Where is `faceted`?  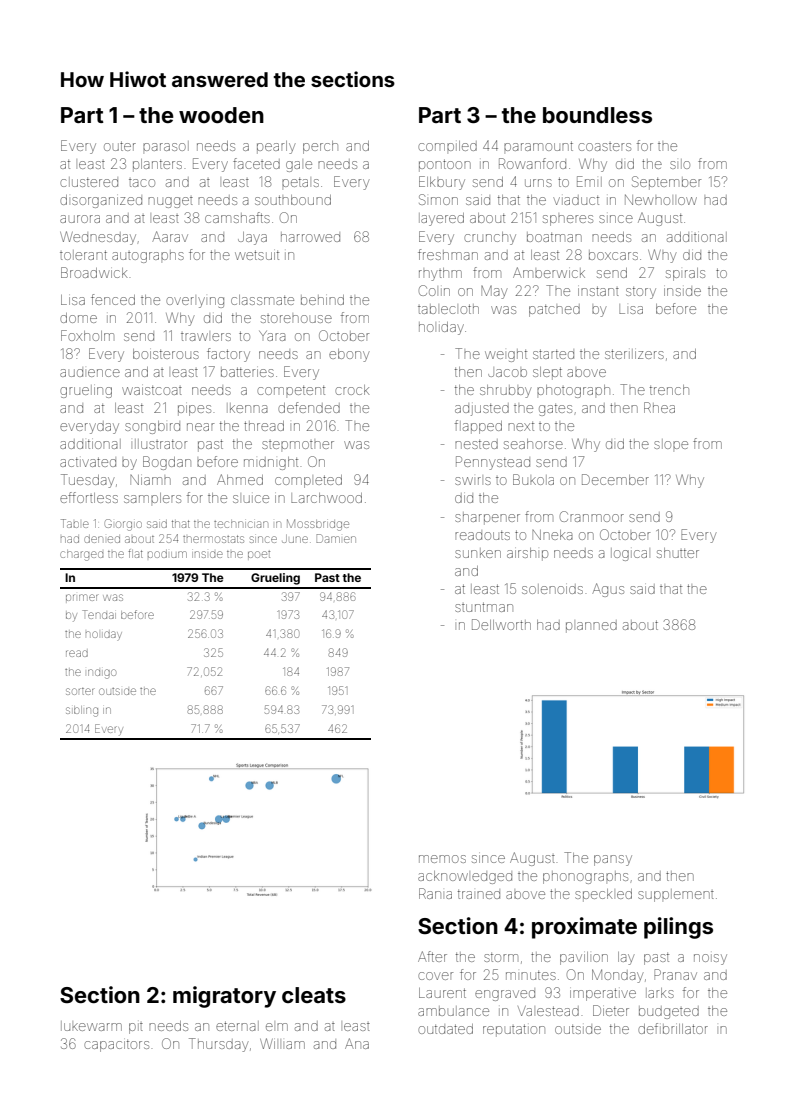
faceted is located at coordinates (256, 163).
